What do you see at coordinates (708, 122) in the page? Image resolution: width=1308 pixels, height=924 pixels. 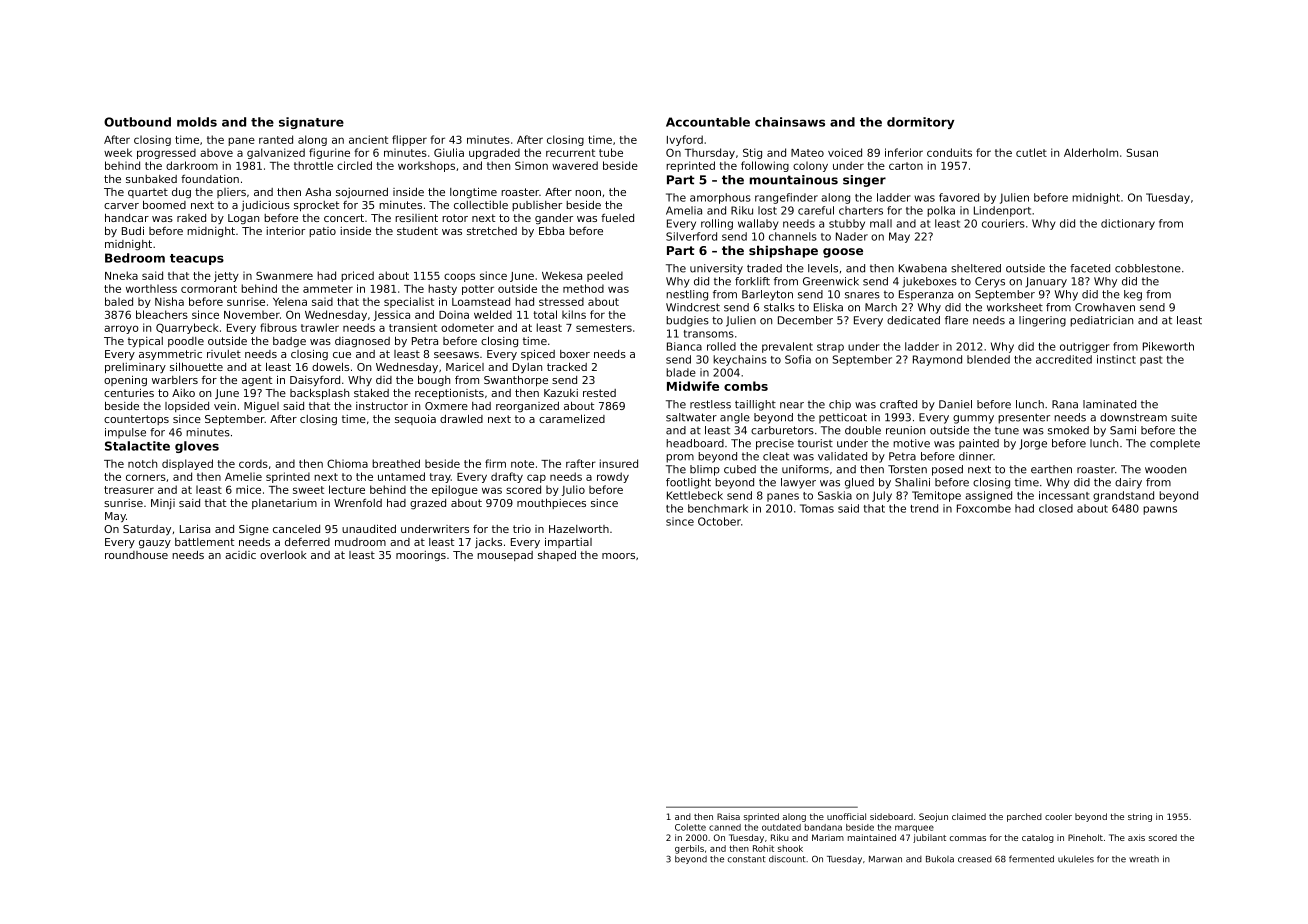 I see `Accountable` at bounding box center [708, 122].
